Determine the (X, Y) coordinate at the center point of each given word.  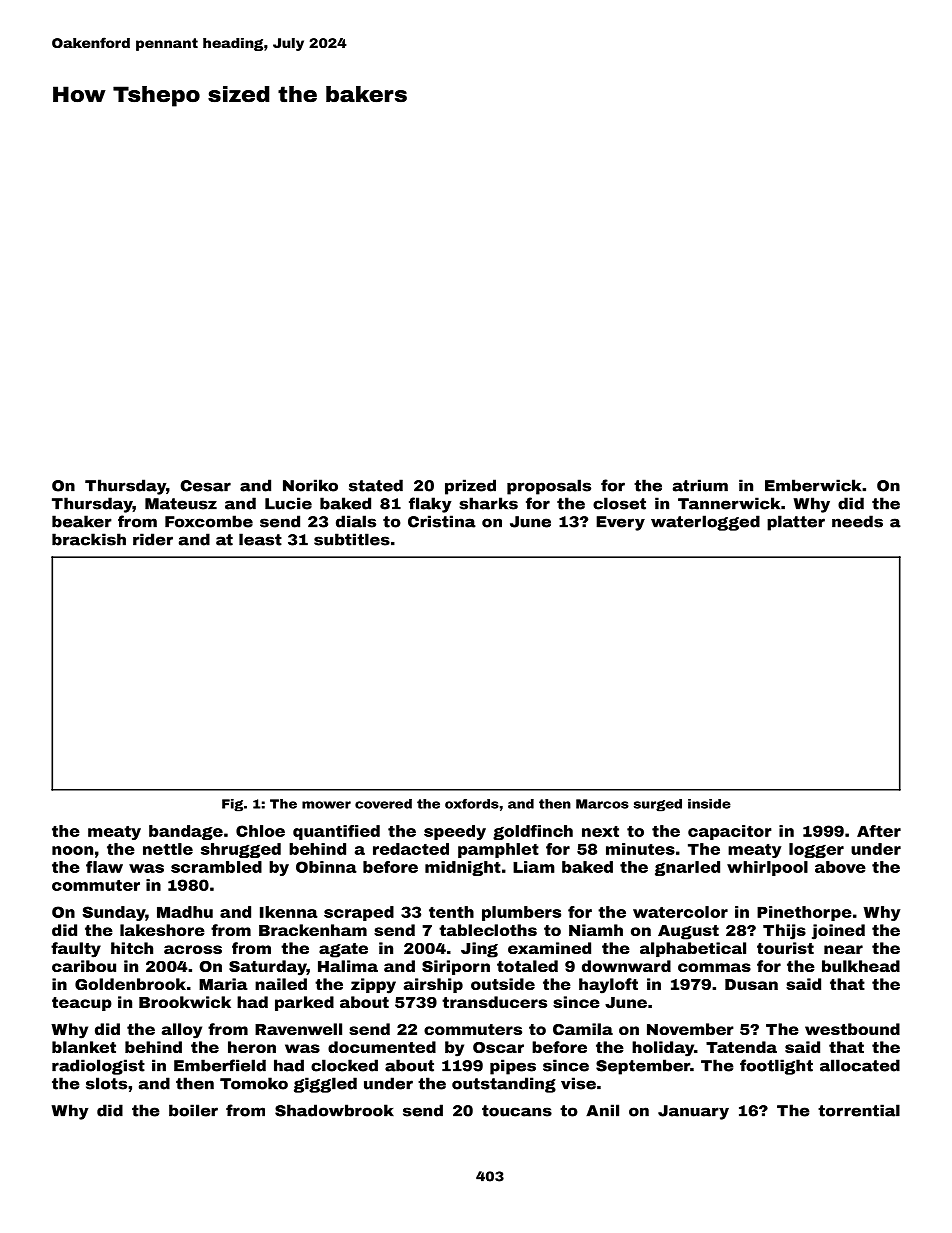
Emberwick (813, 485)
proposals (549, 487)
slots (106, 1083)
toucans (517, 1111)
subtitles (352, 539)
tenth (451, 912)
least (260, 539)
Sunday (113, 913)
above (840, 867)
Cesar (205, 486)
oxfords (472, 804)
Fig (232, 805)
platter (796, 523)
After (879, 831)
